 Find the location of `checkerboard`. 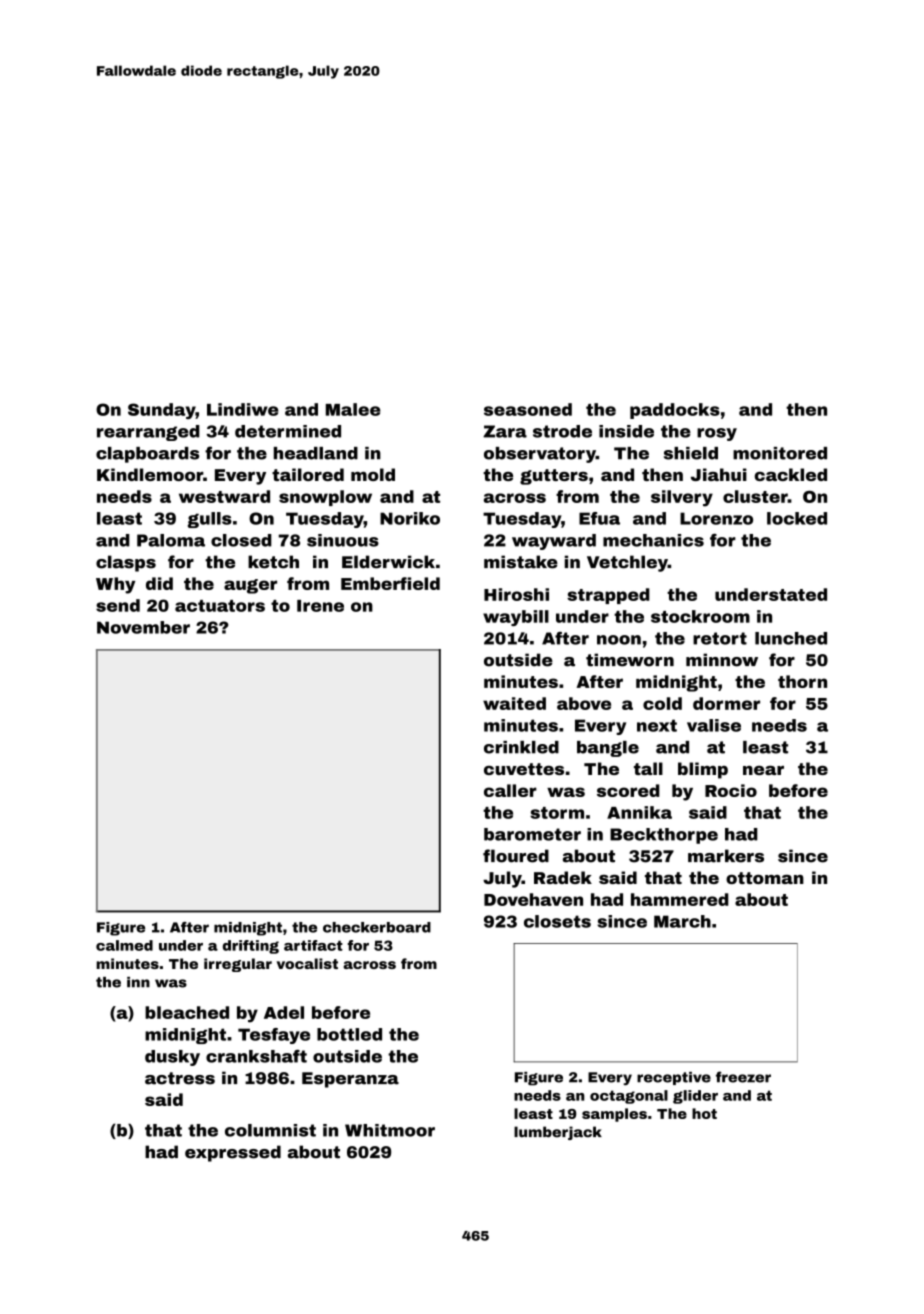

checkerboard is located at coordinates (377, 927).
